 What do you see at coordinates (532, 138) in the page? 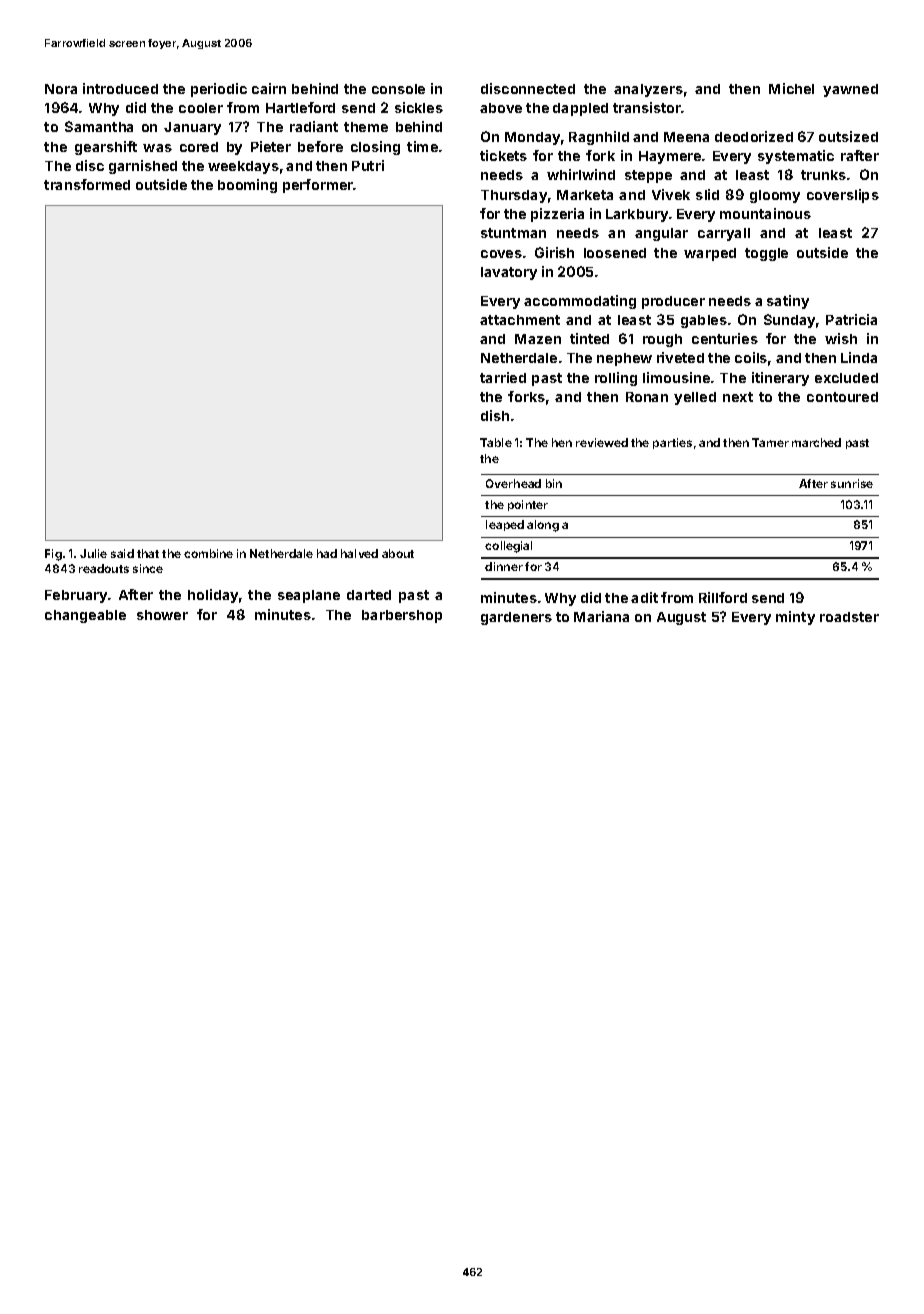
I see `Monday` at bounding box center [532, 138].
